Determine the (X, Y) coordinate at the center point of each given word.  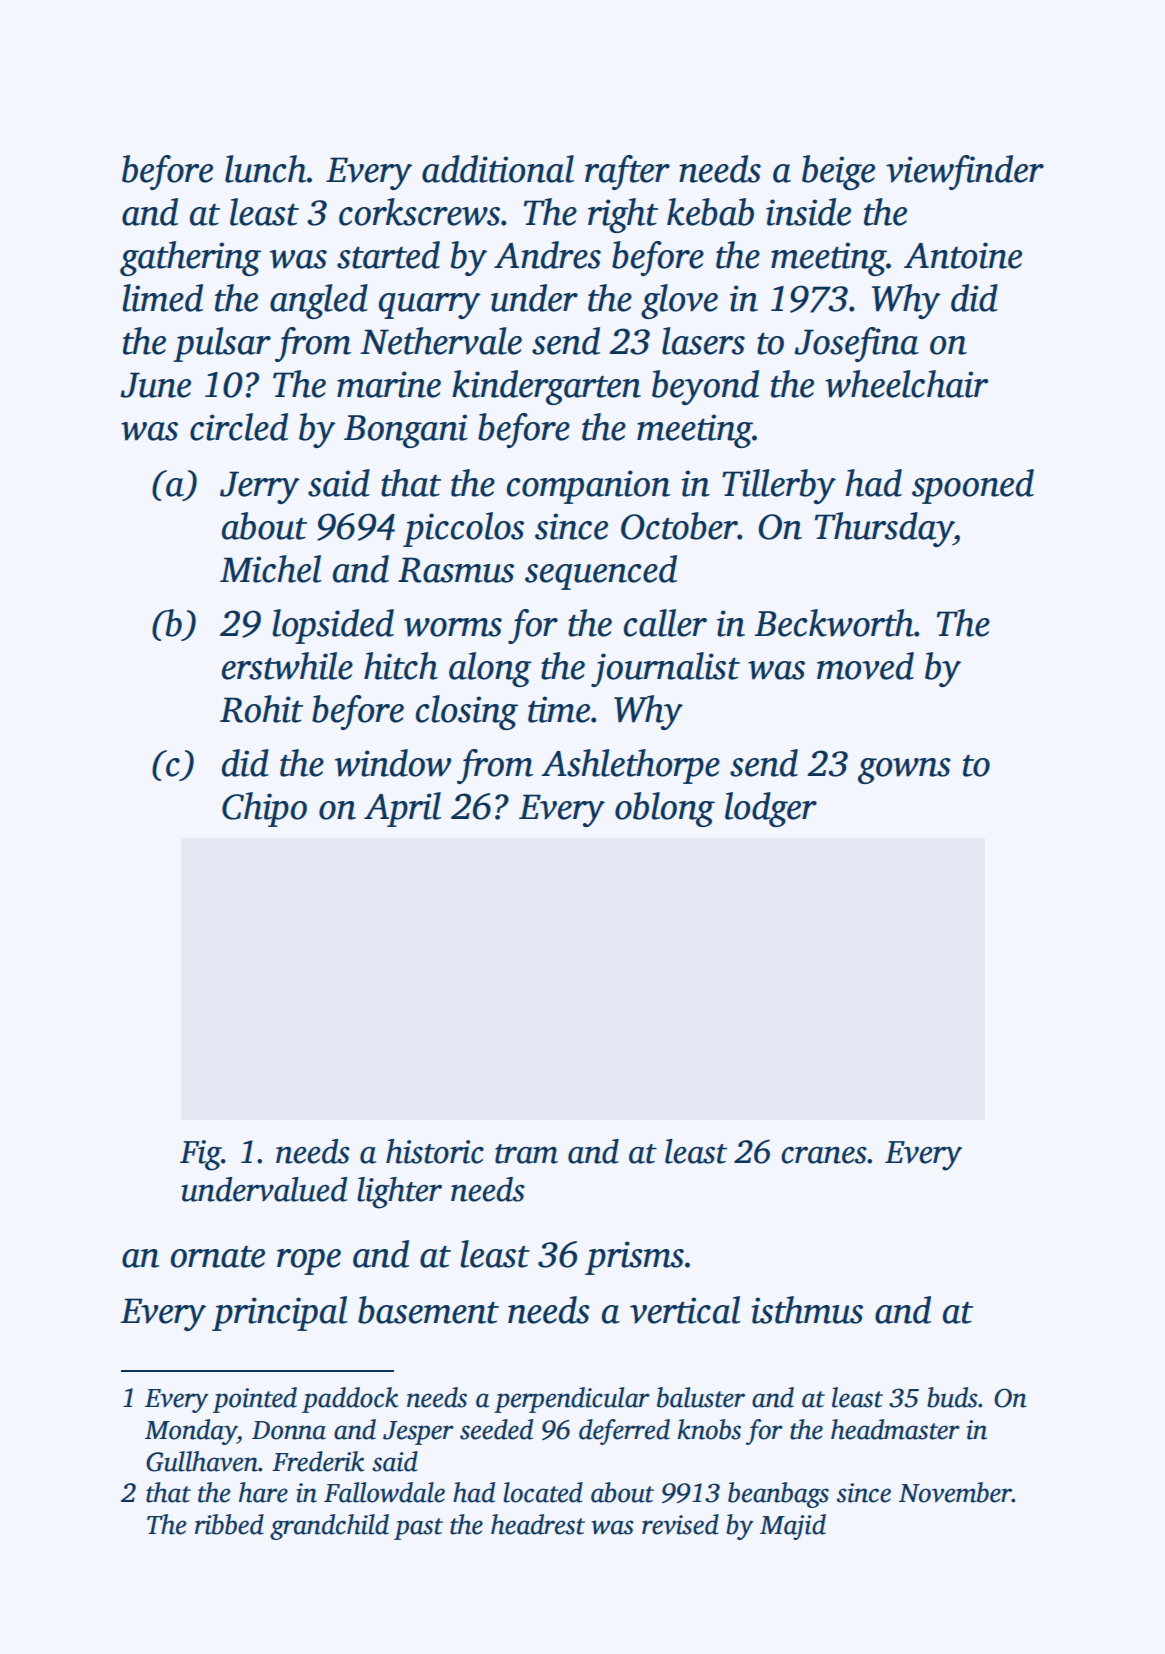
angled (319, 301)
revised (680, 1524)
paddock (350, 1400)
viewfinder (965, 172)
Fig (200, 1155)
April (402, 809)
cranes (824, 1155)
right (623, 215)
